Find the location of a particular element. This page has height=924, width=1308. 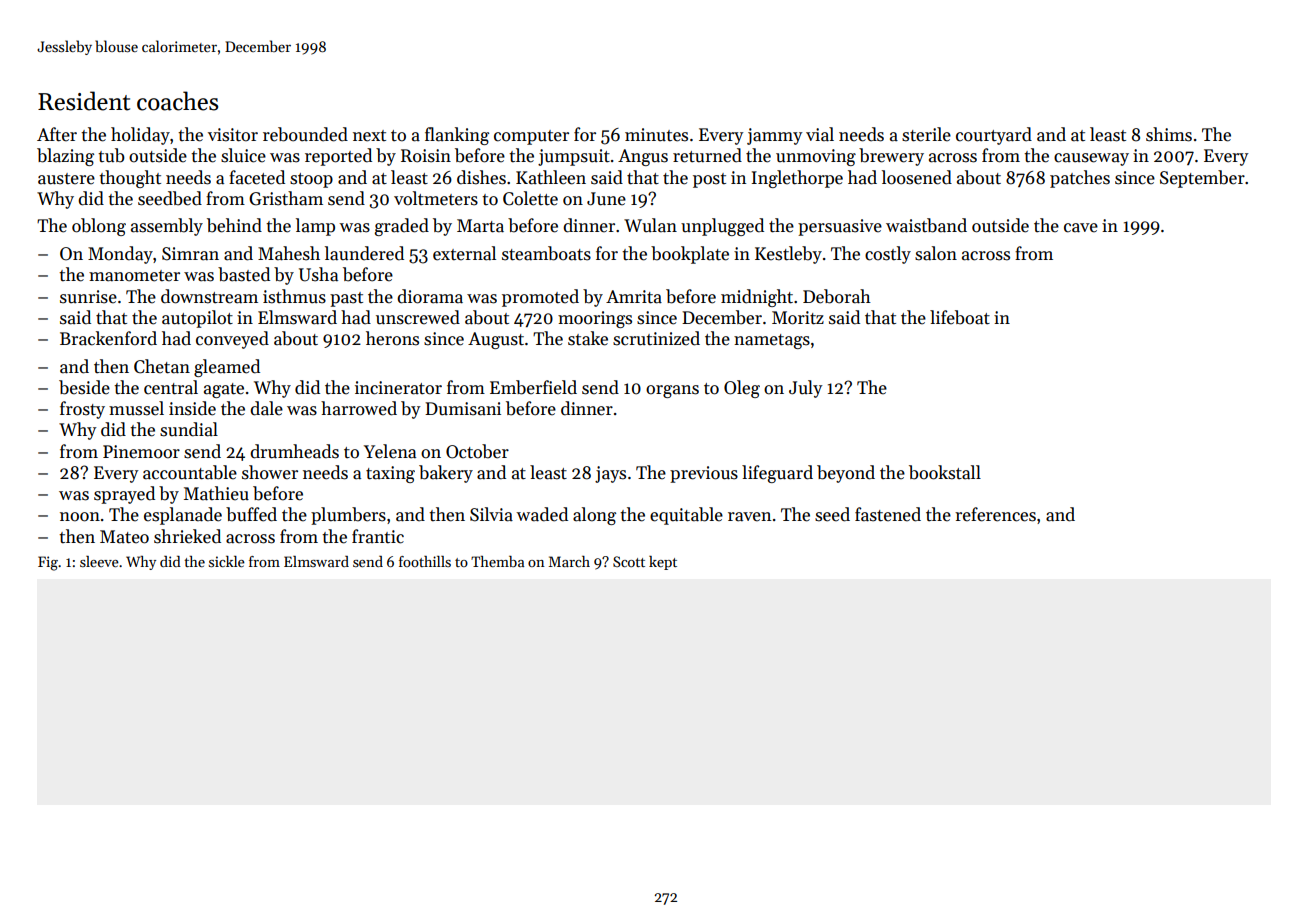

sundial is located at coordinates (189, 429).
